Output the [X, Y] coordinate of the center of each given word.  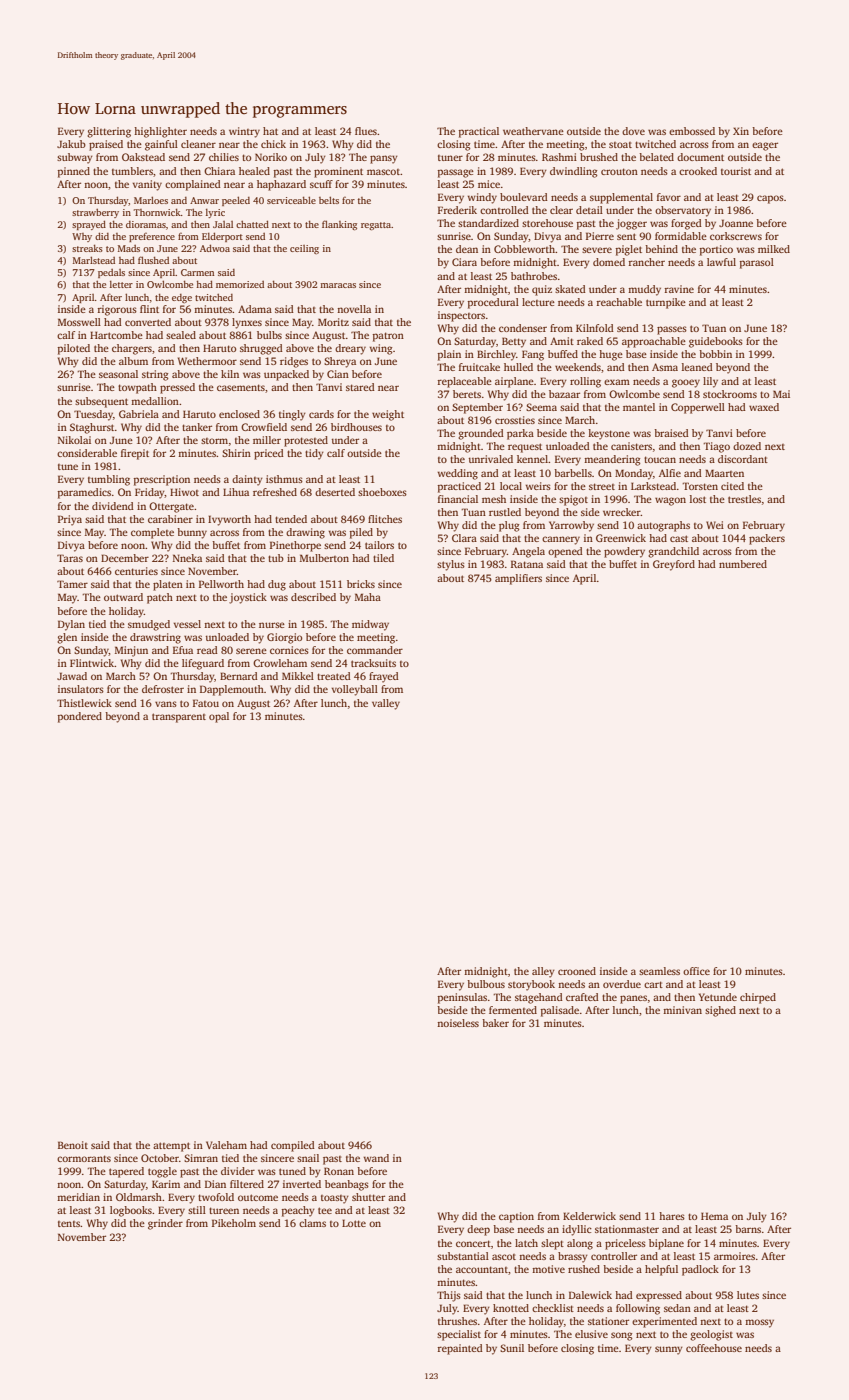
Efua [183, 650]
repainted [460, 1349]
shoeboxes [382, 492]
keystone [609, 434]
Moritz [333, 322]
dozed [747, 446]
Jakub [71, 144]
